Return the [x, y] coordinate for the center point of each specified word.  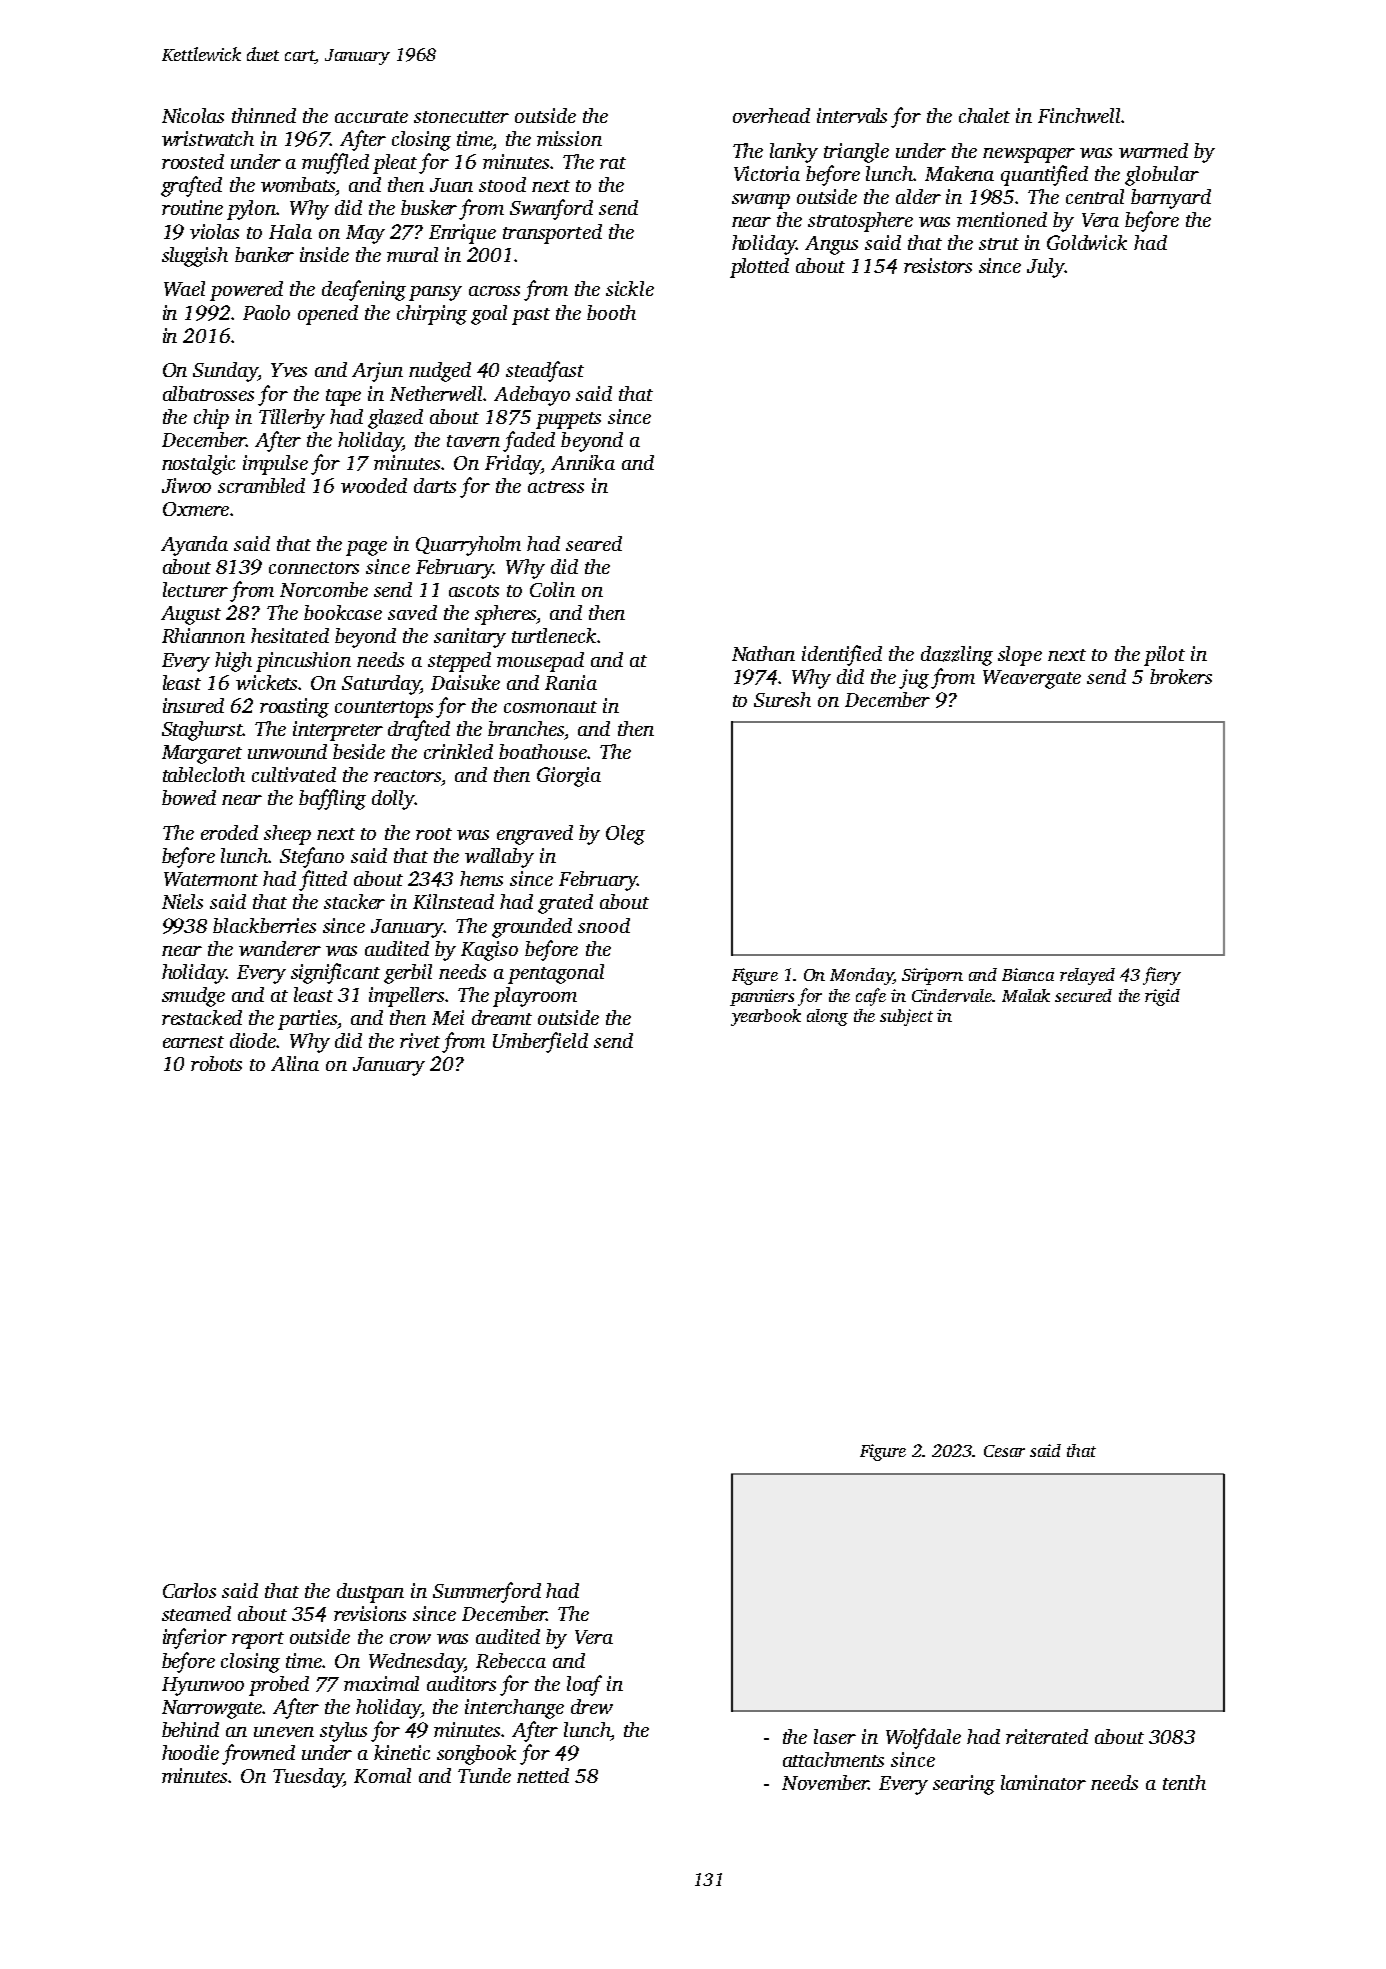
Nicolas [193, 115]
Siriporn [932, 976]
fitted [323, 880]
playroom [535, 997]
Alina [295, 1063]
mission [569, 138]
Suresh [782, 699]
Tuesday [308, 1778]
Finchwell [1079, 115]
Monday [861, 976]
